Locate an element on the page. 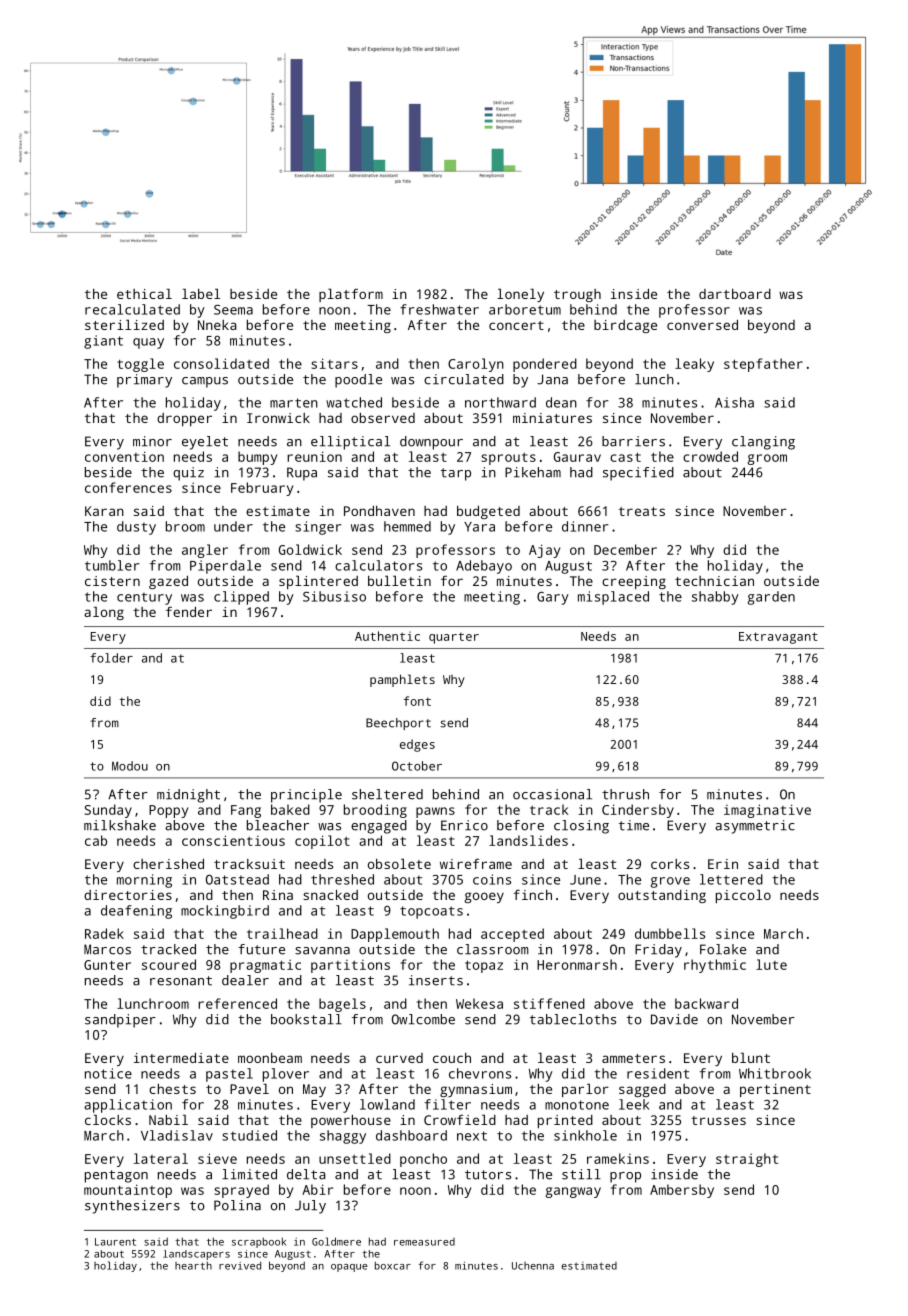  pentagon is located at coordinates (116, 1176).
